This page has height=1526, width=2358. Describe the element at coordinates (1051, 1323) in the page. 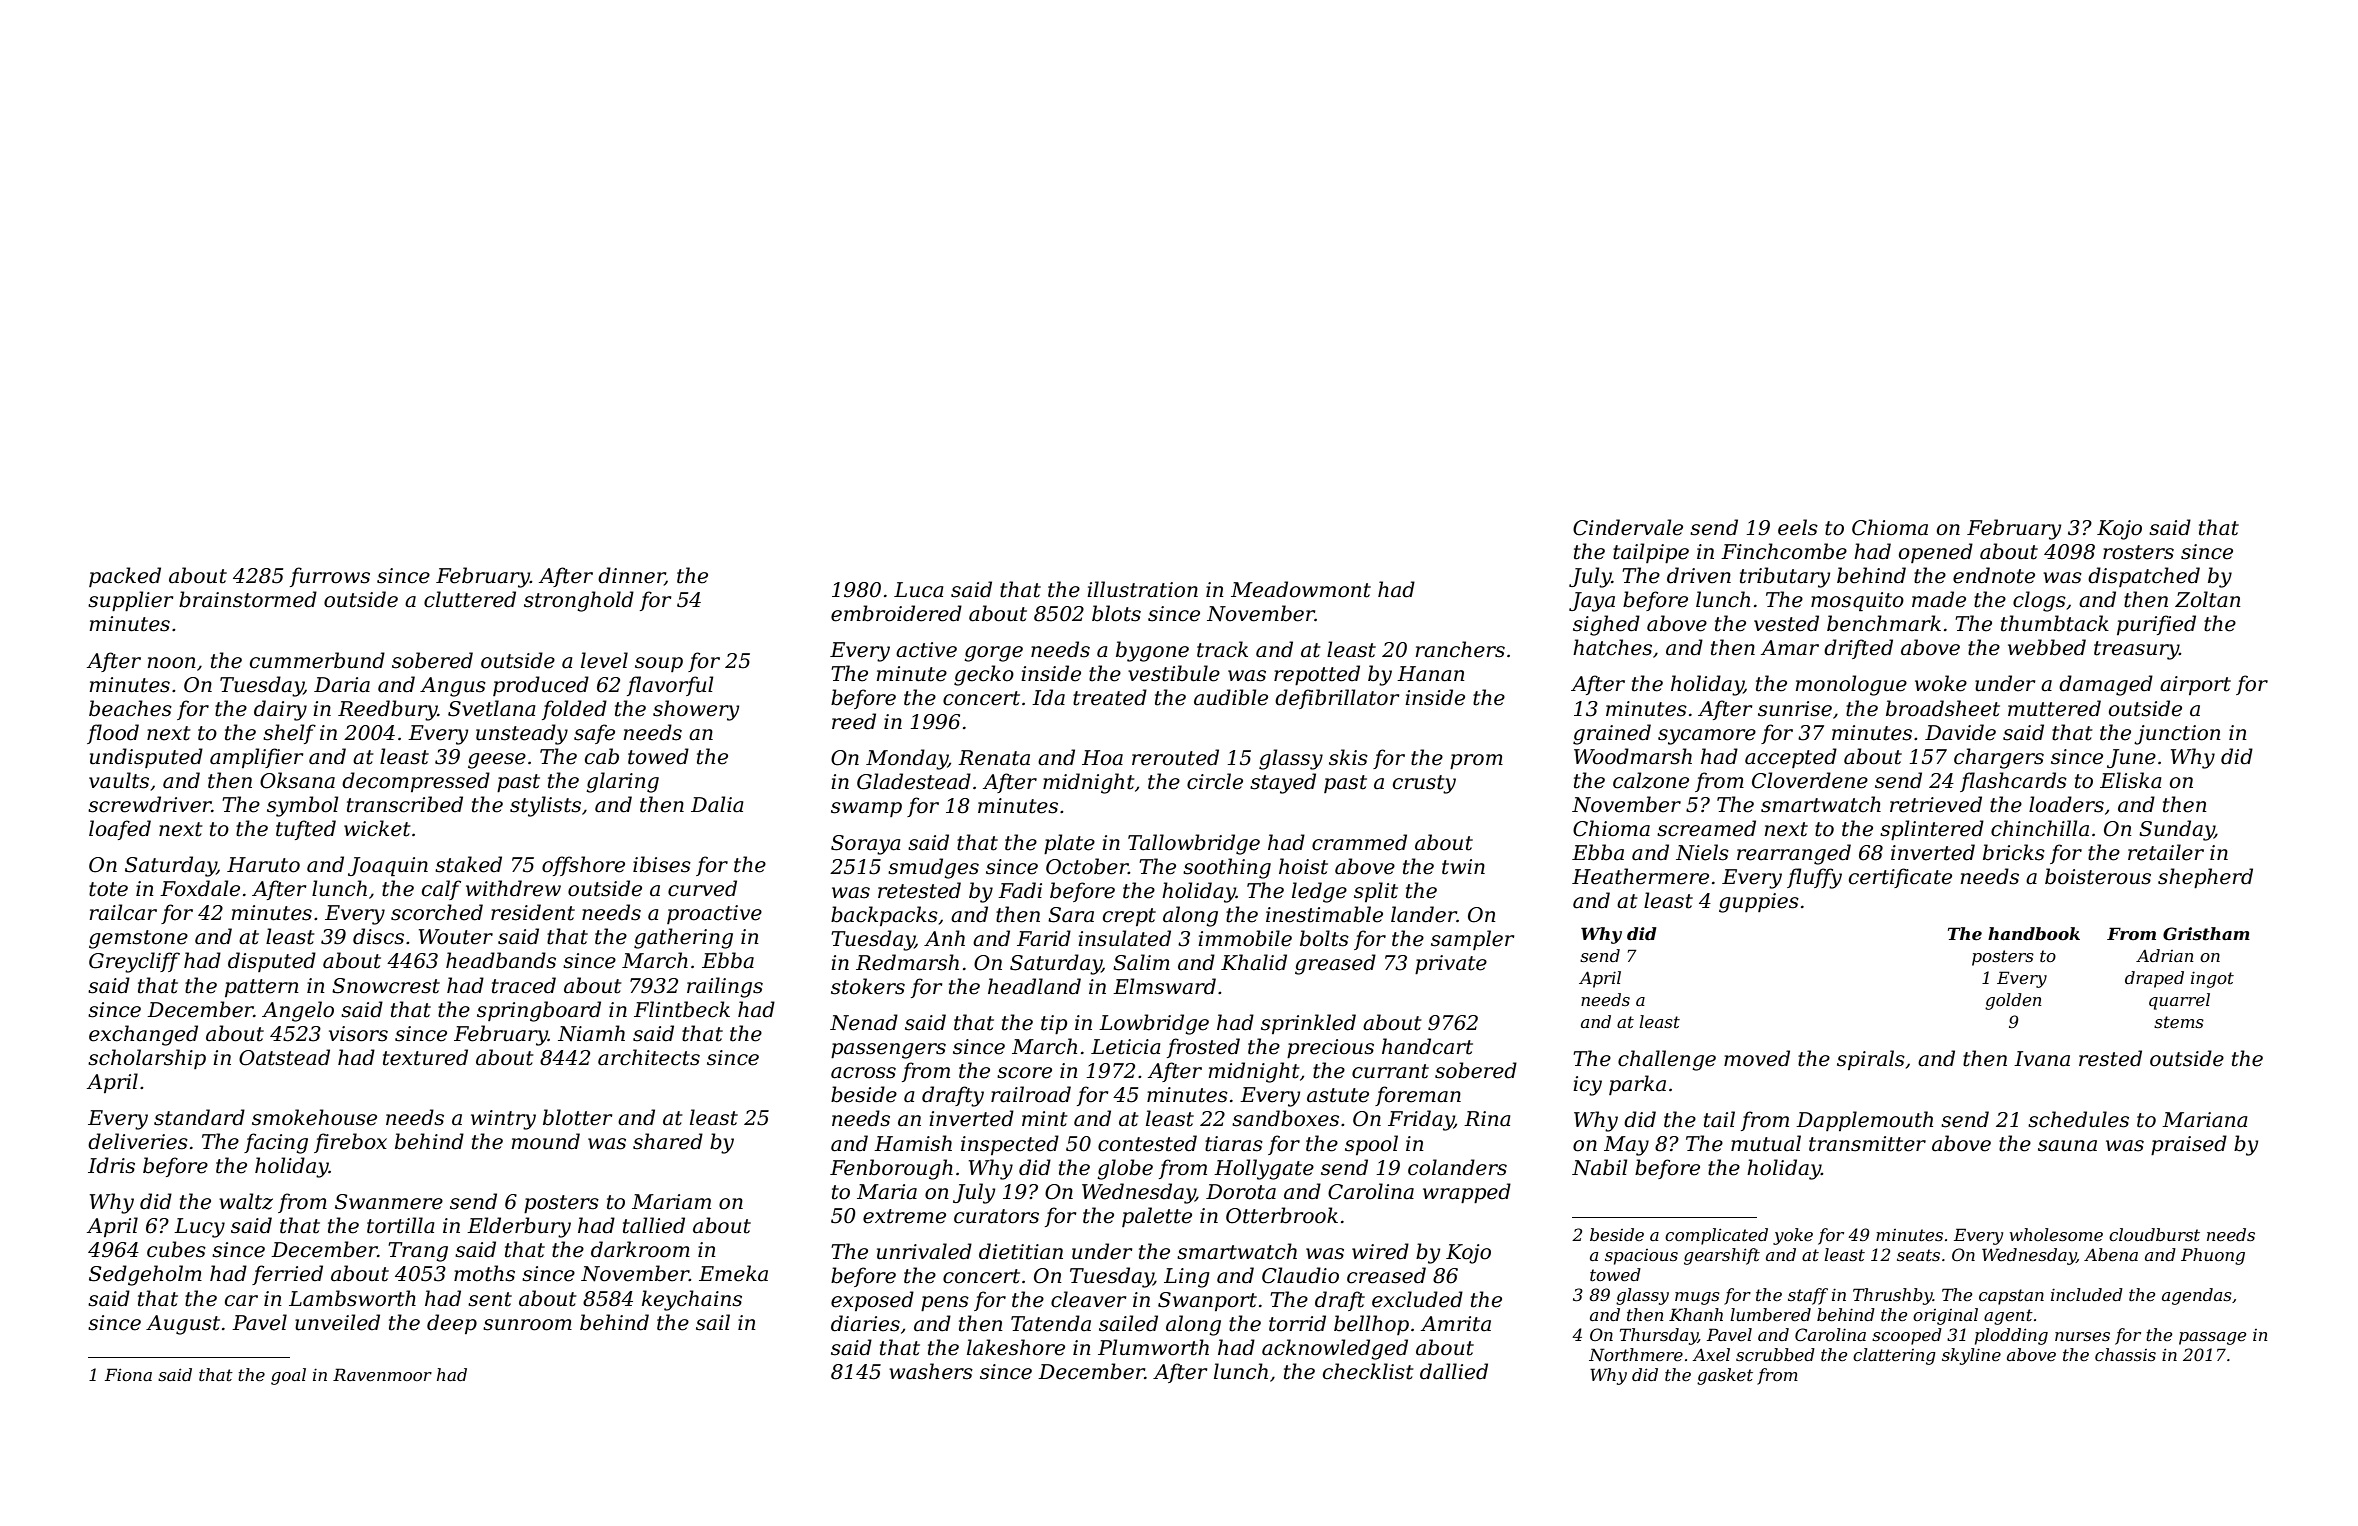

I see `Tatenda` at that location.
